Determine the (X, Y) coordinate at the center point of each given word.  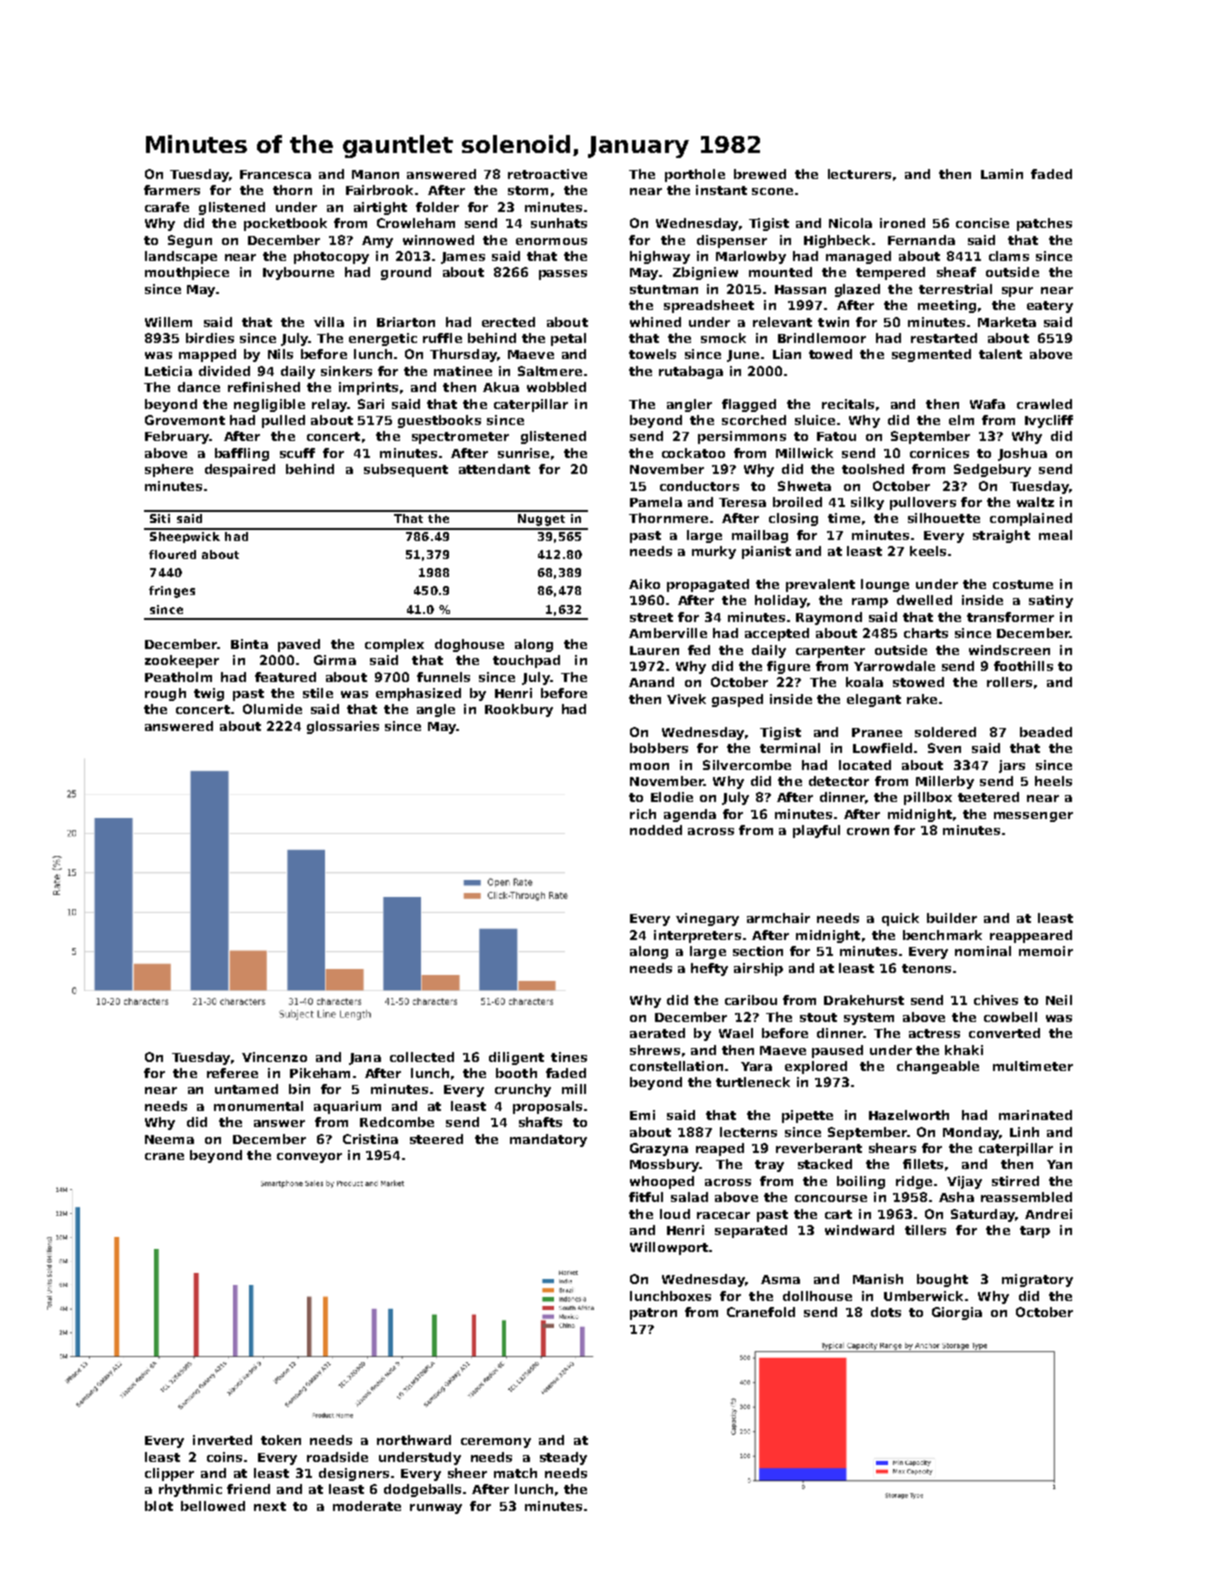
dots (886, 1312)
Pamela (656, 502)
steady (563, 1458)
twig (209, 694)
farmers (172, 190)
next (270, 1506)
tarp (1035, 1232)
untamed (246, 1089)
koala (864, 682)
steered (436, 1139)
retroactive (547, 174)
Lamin (1002, 174)
